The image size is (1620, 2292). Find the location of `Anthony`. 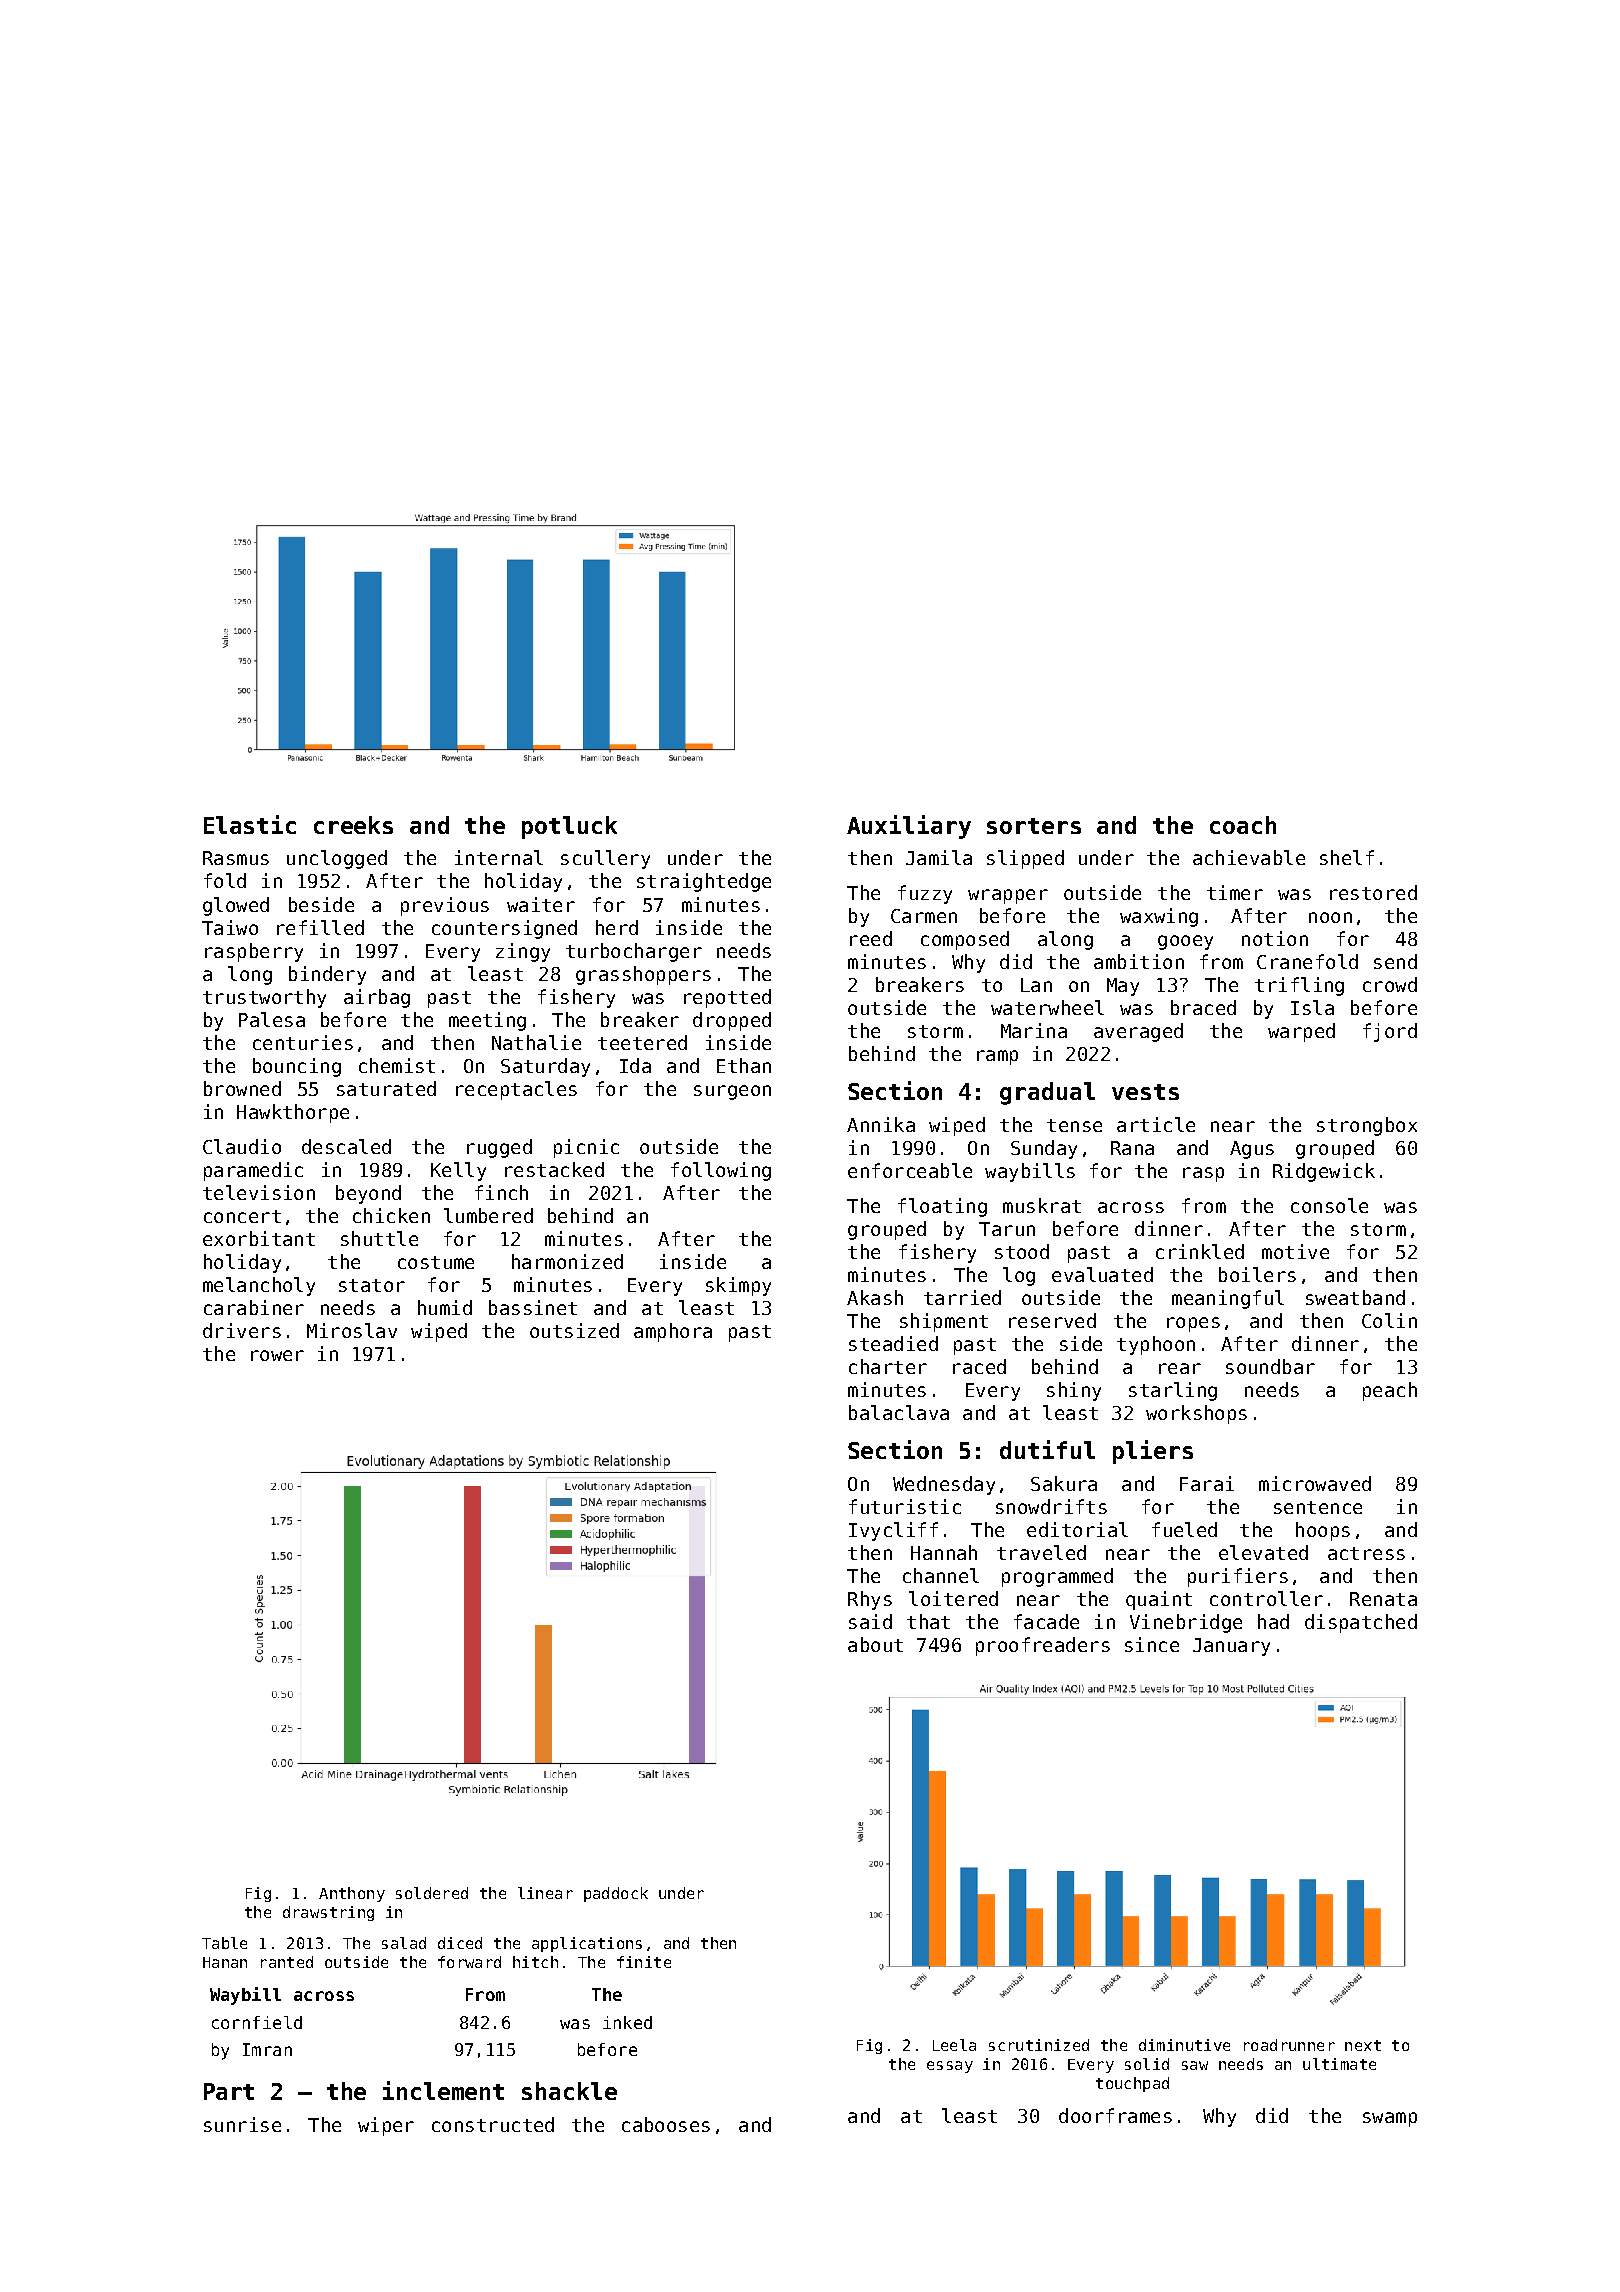

Anthony is located at coordinates (352, 1894).
